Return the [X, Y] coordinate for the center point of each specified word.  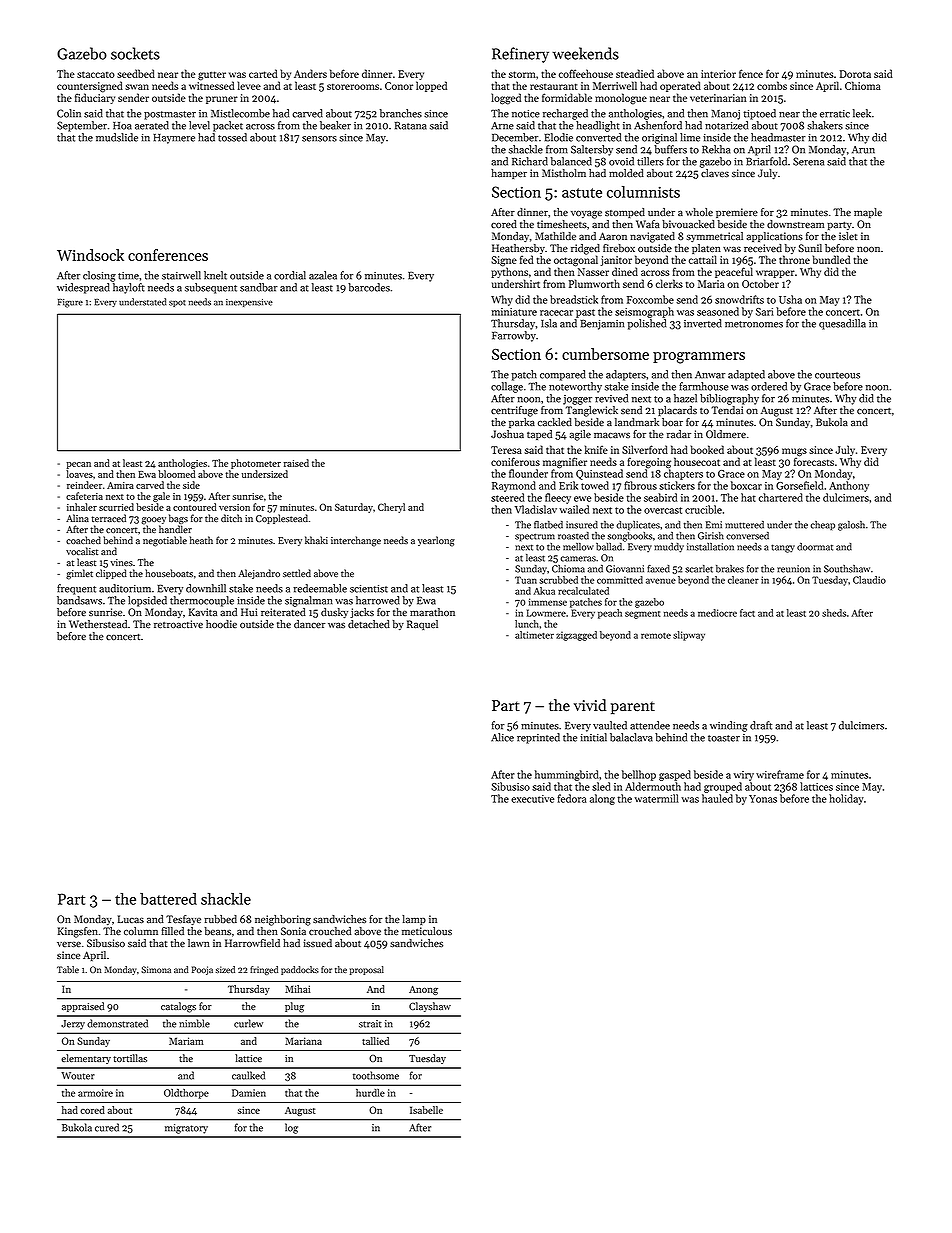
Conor [399, 86]
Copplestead [282, 519]
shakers [825, 125]
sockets [135, 53]
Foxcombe [650, 299]
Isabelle [426, 1110]
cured [107, 1127]
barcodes [369, 287]
